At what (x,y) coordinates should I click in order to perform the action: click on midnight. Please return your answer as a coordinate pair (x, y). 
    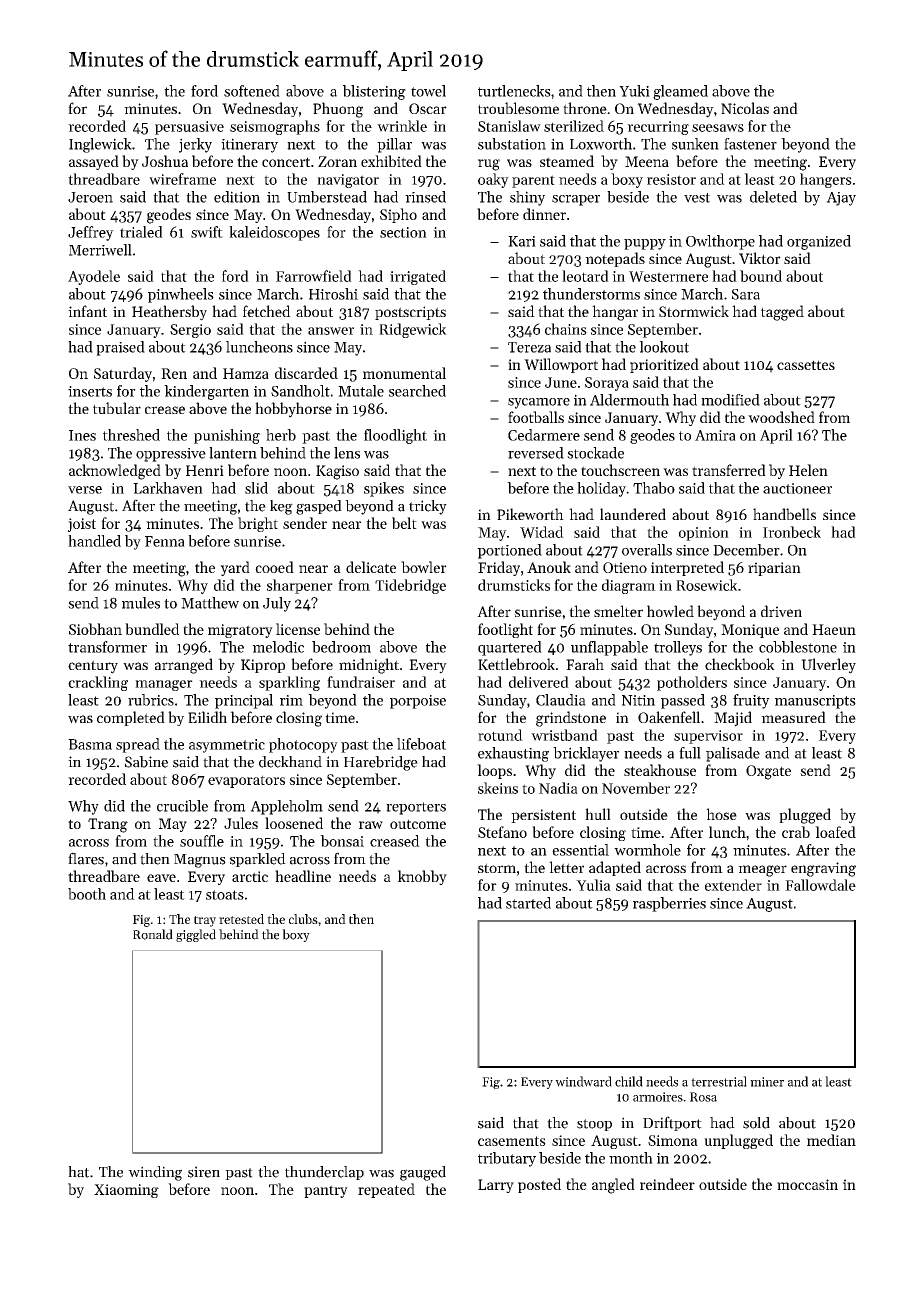
    Looking at the image, I should click on (369, 666).
